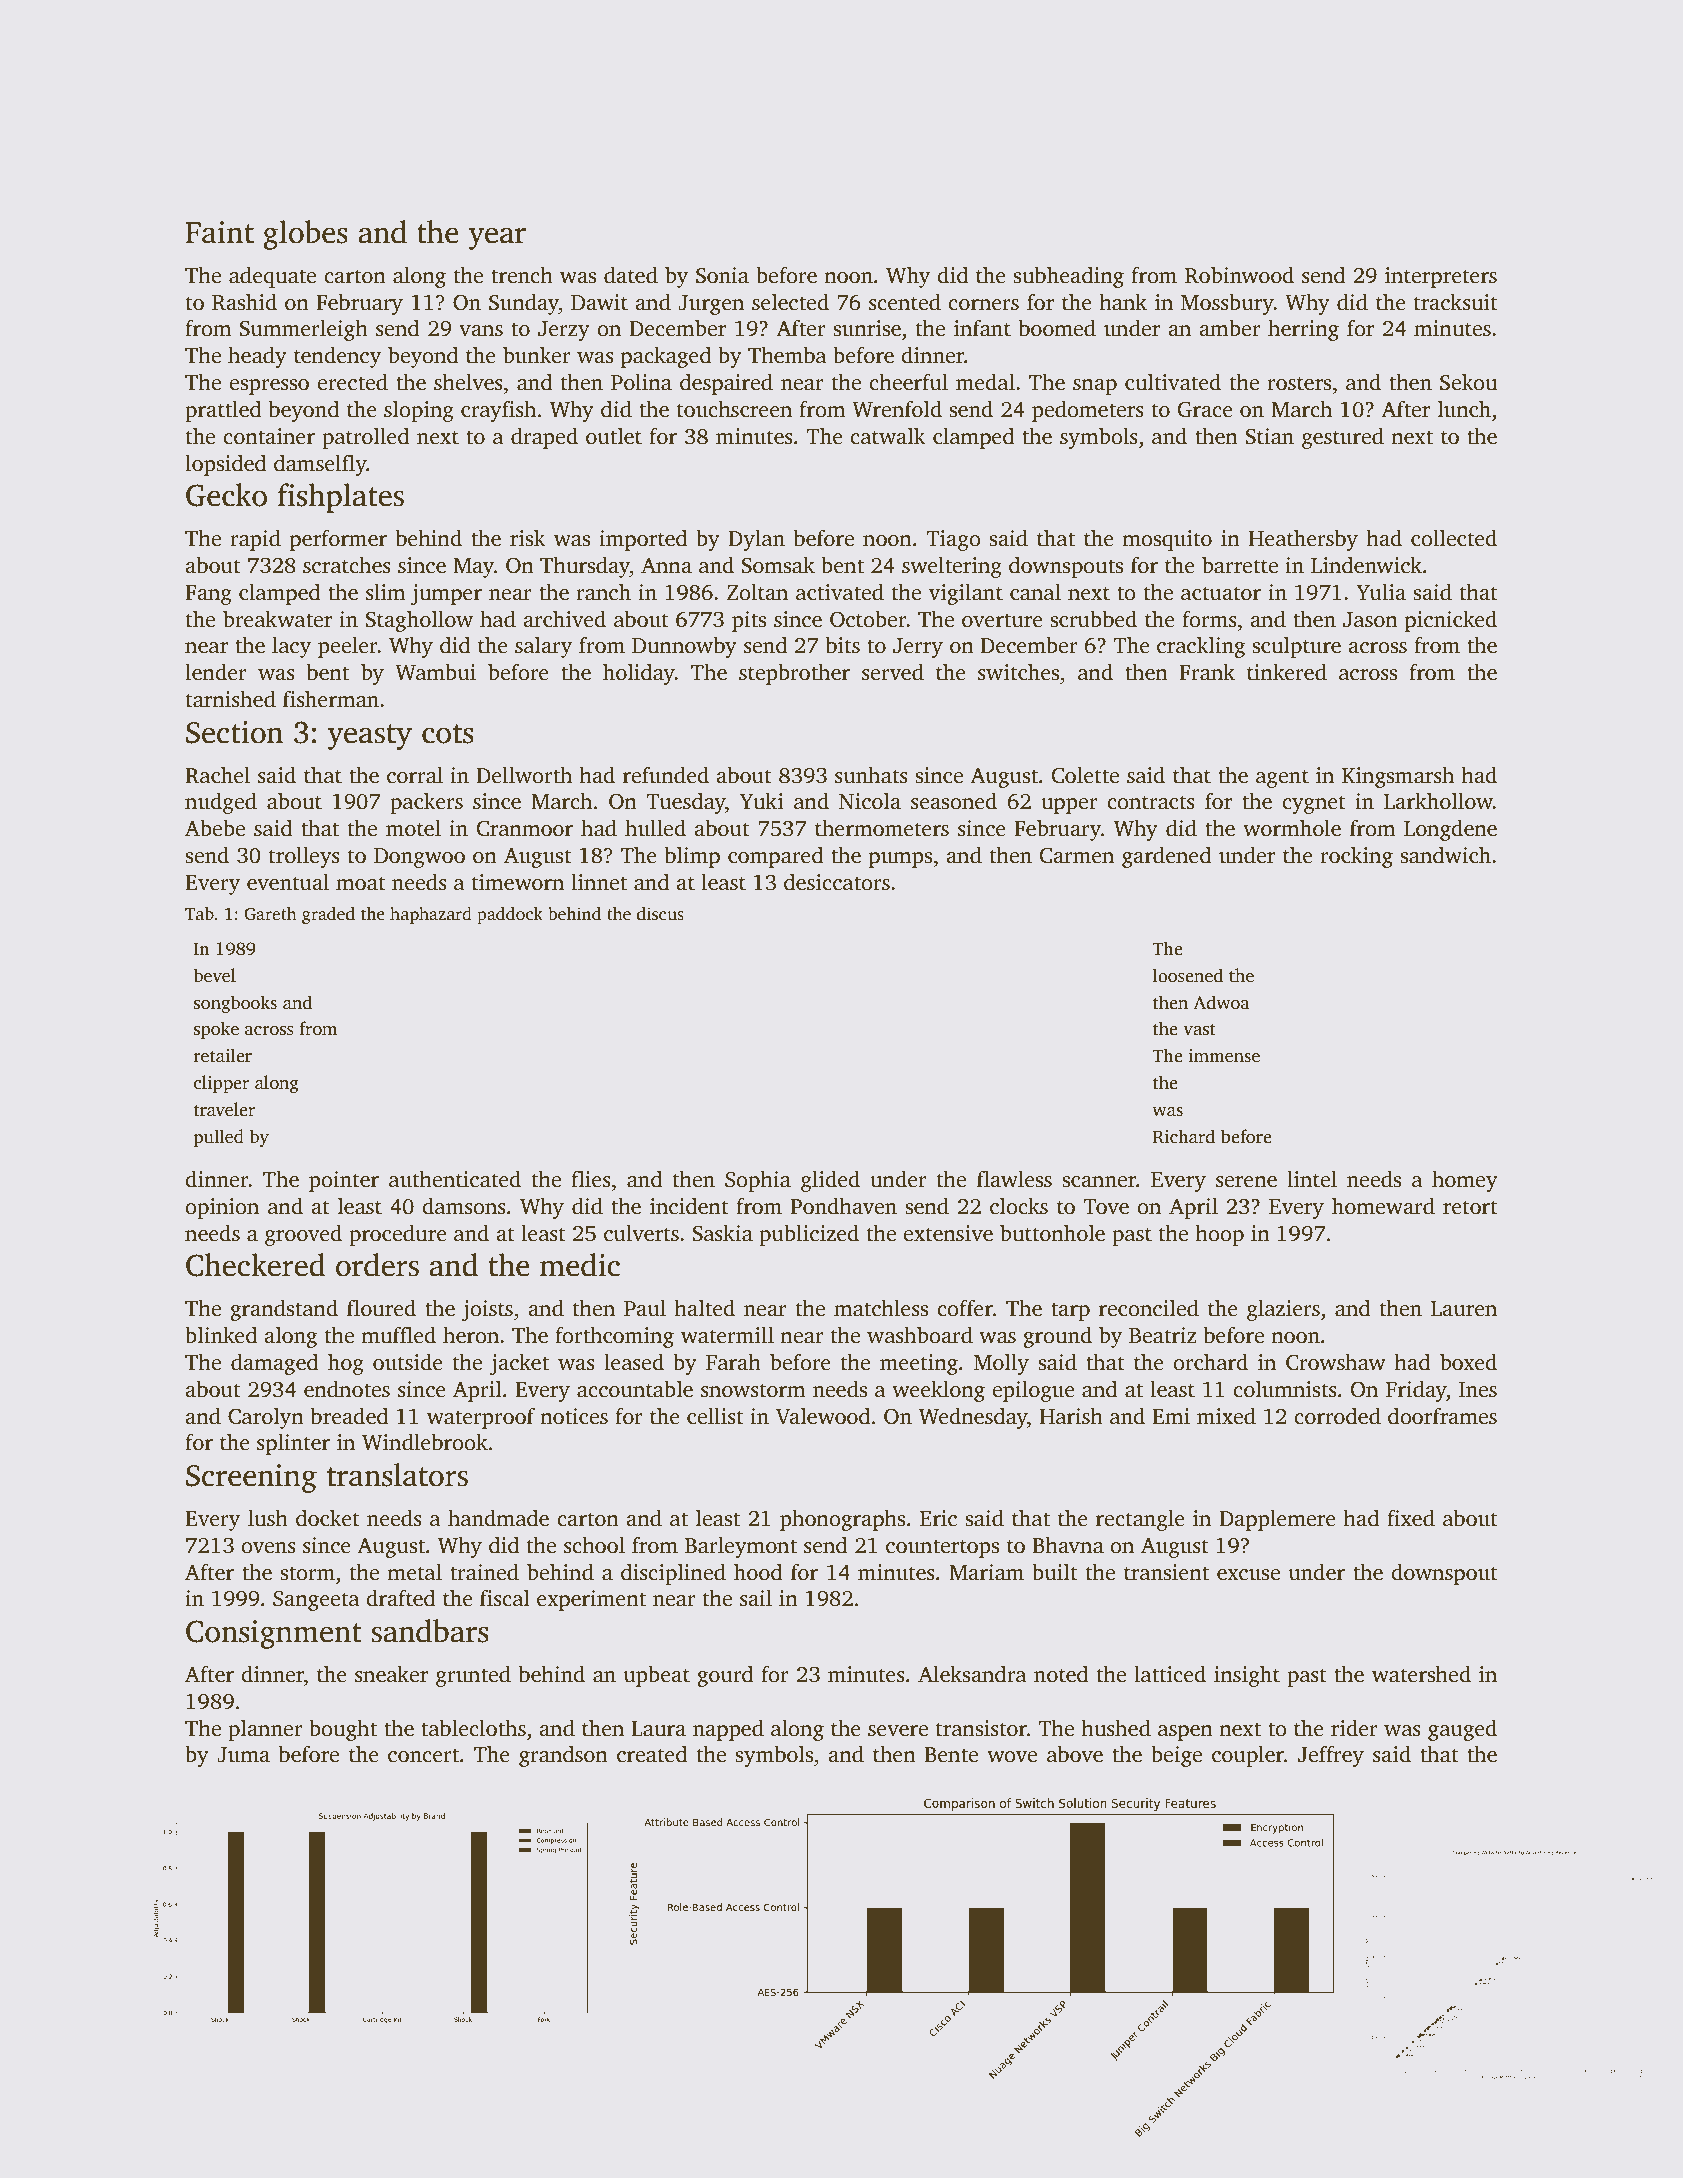  What do you see at coordinates (1287, 672) in the screenshot?
I see `tinkered` at bounding box center [1287, 672].
